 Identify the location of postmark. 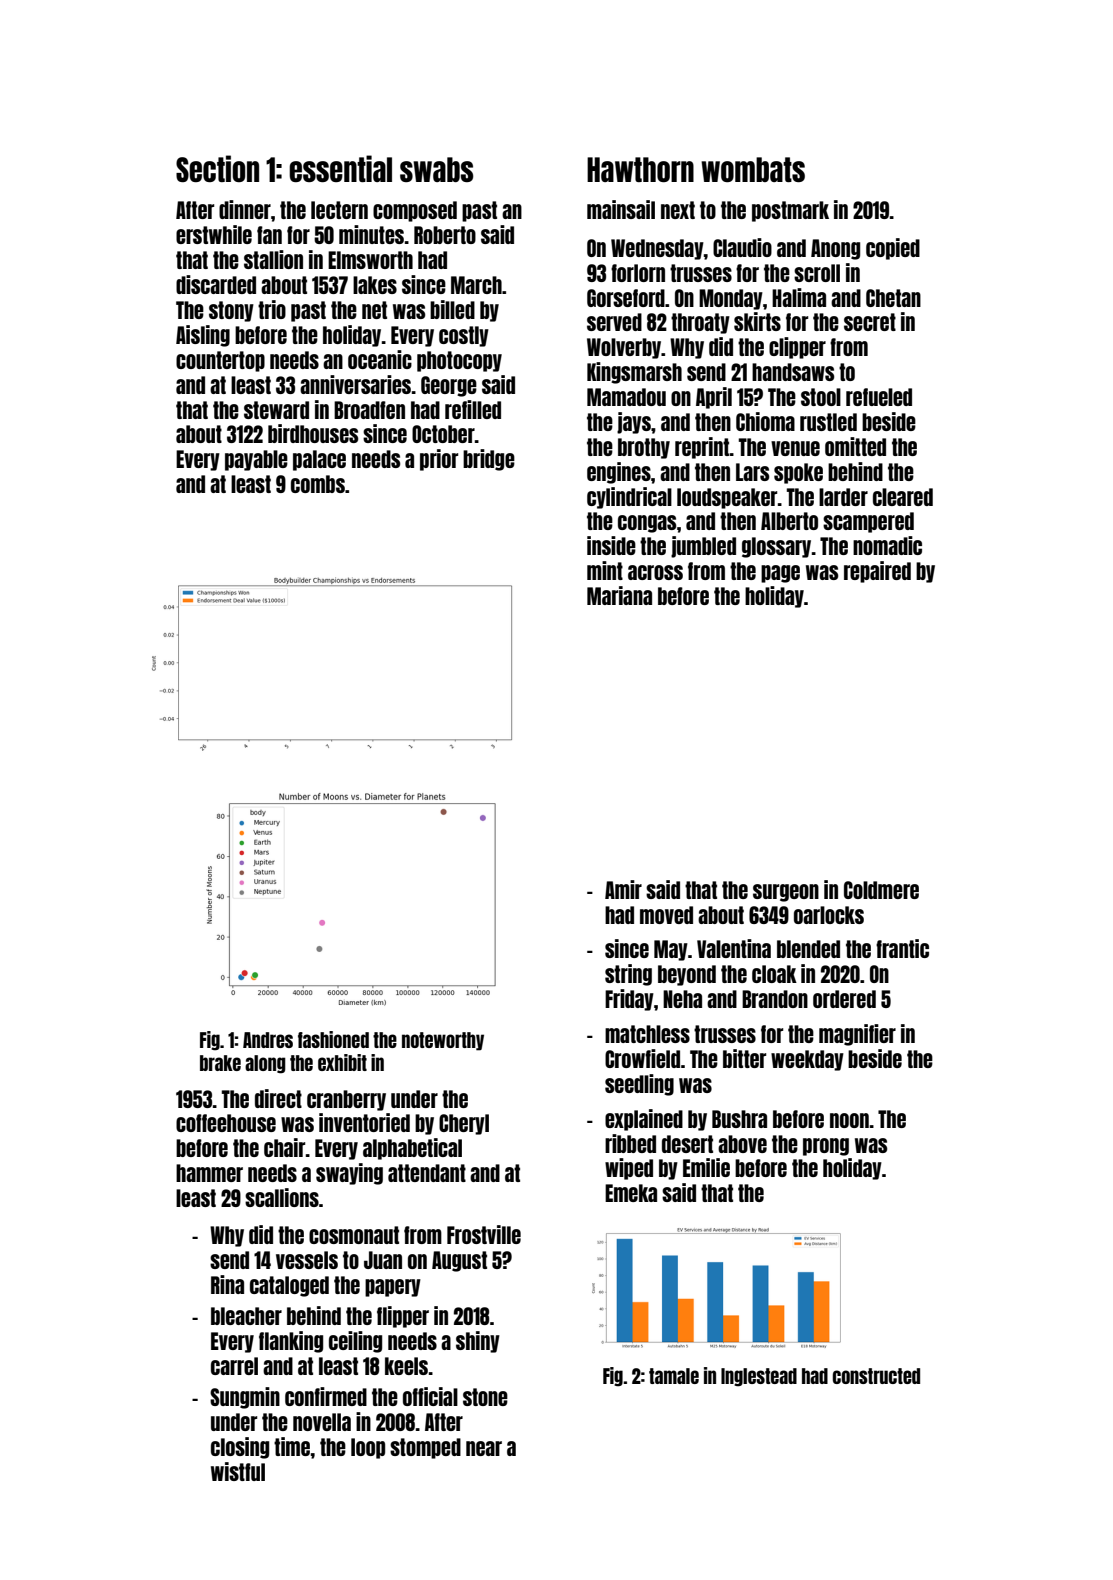
(790, 211).
